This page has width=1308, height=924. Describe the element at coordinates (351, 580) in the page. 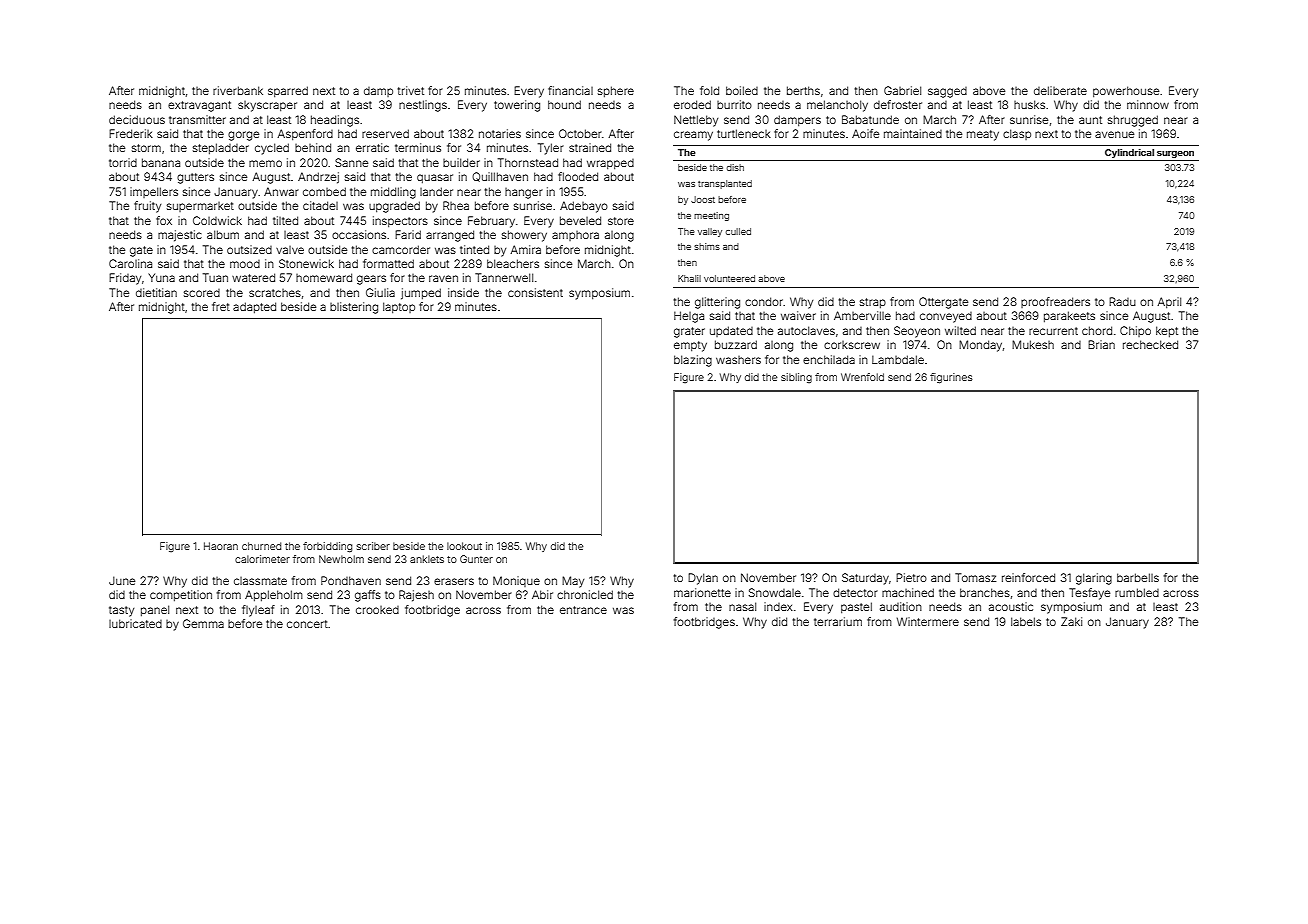

I see `Pondhaven` at that location.
